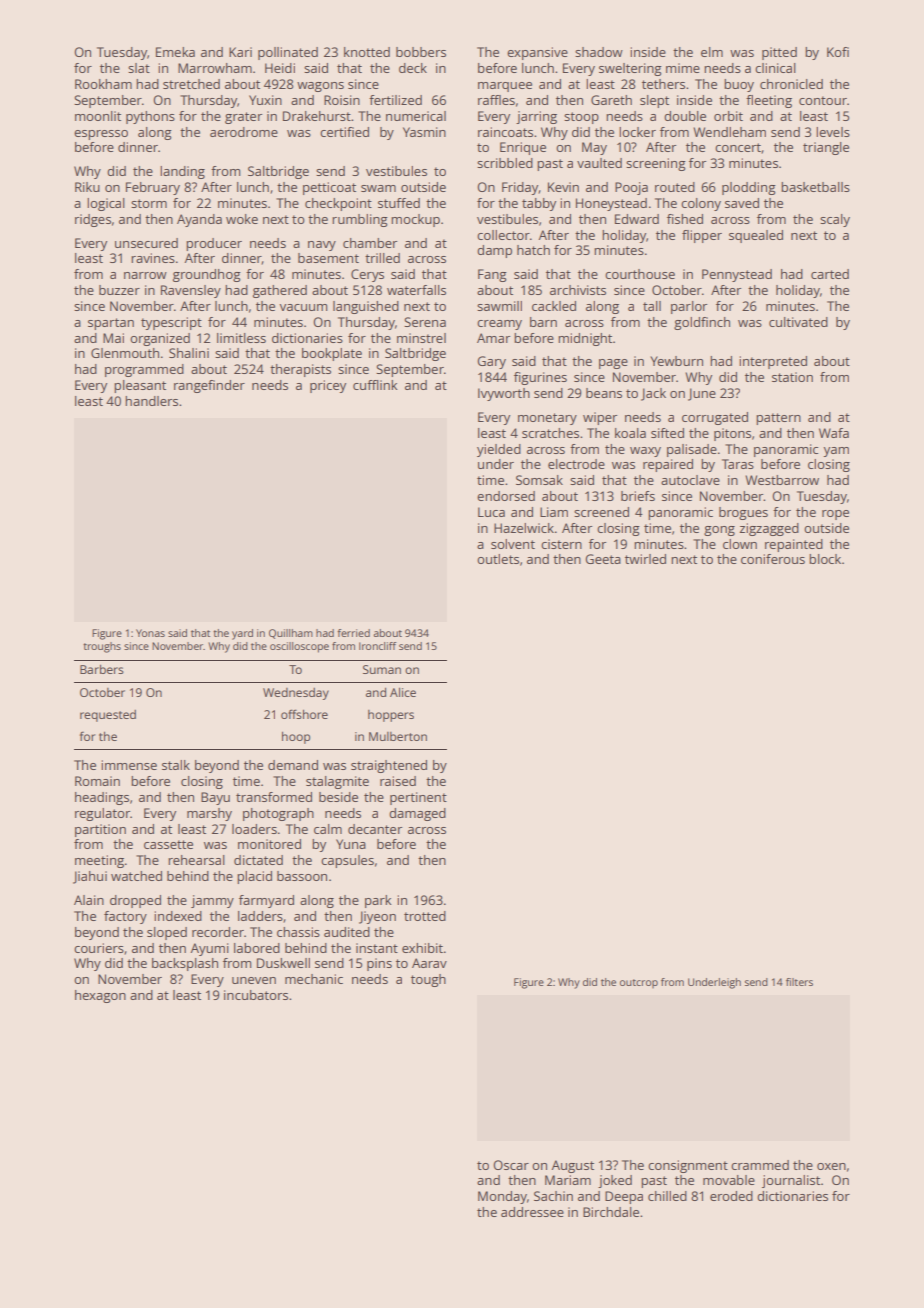 This image has height=1308, width=924. I want to click on Emeka, so click(175, 52).
